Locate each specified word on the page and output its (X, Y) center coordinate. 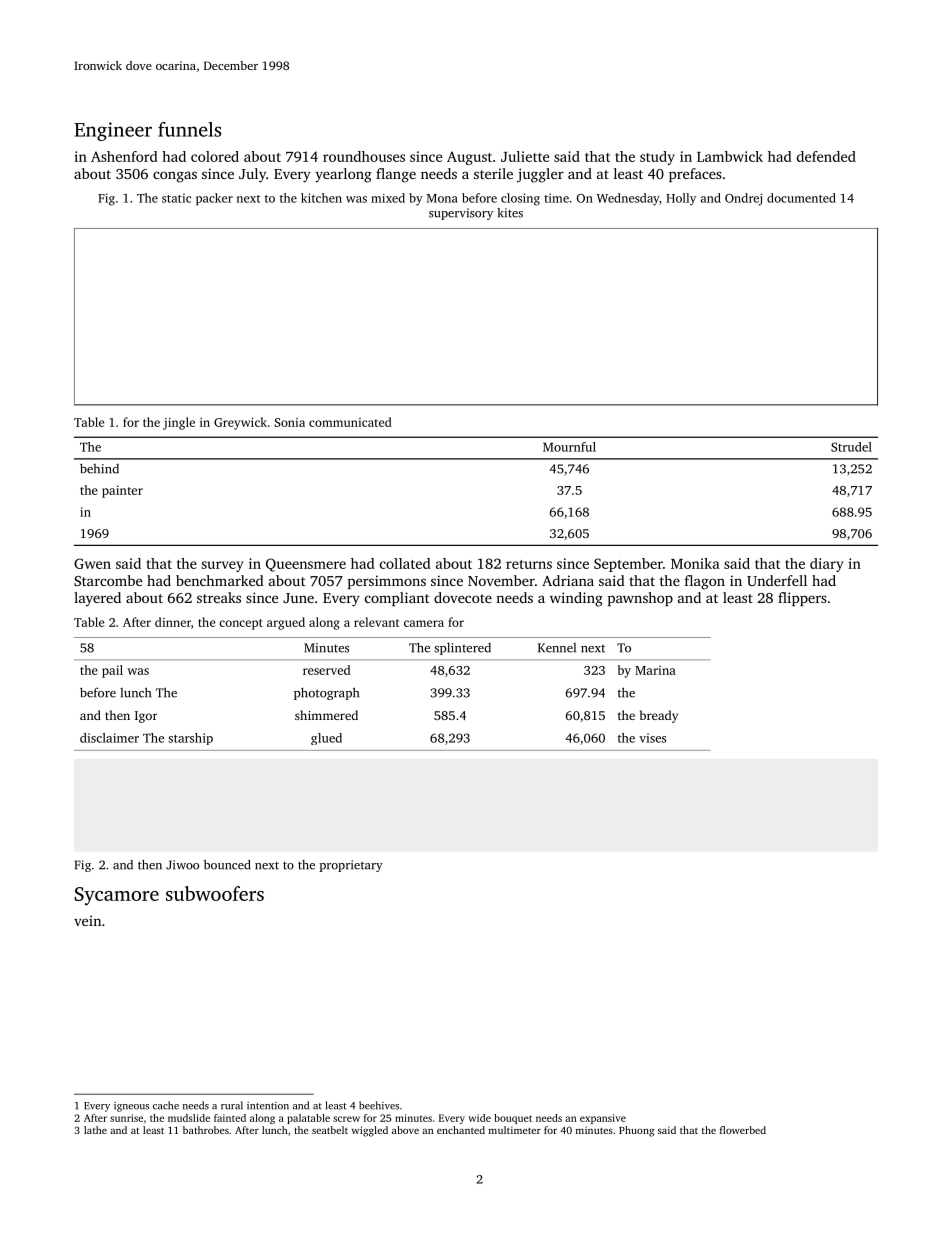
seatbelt (330, 1130)
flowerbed (743, 1130)
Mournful (569, 447)
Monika (695, 563)
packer (214, 199)
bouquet (513, 1119)
